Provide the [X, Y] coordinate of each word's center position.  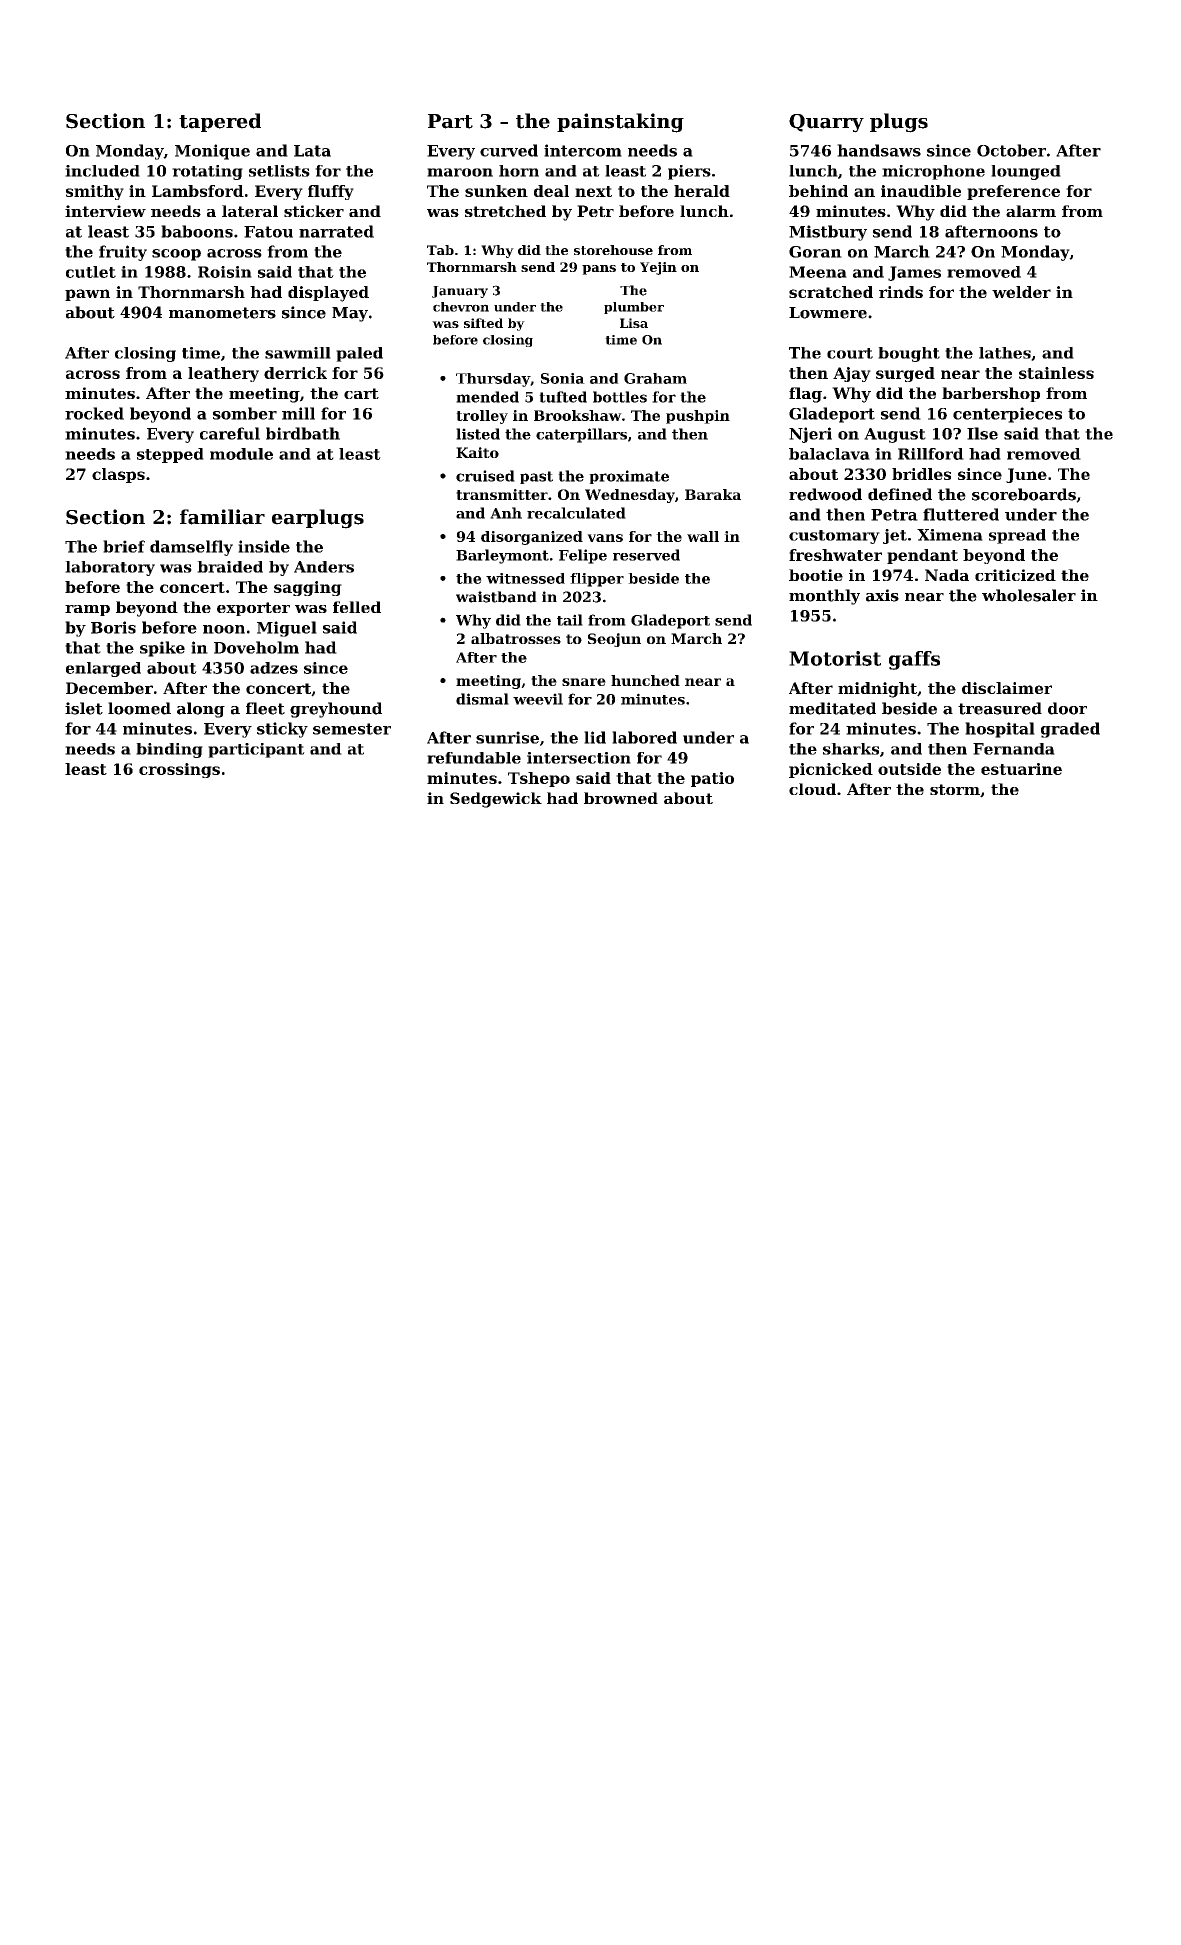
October [1011, 150]
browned [621, 798]
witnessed [525, 578]
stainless [1056, 373]
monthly [824, 597]
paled [359, 354]
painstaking [620, 123]
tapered [220, 122]
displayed [328, 294]
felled [357, 607]
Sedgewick [496, 800]
